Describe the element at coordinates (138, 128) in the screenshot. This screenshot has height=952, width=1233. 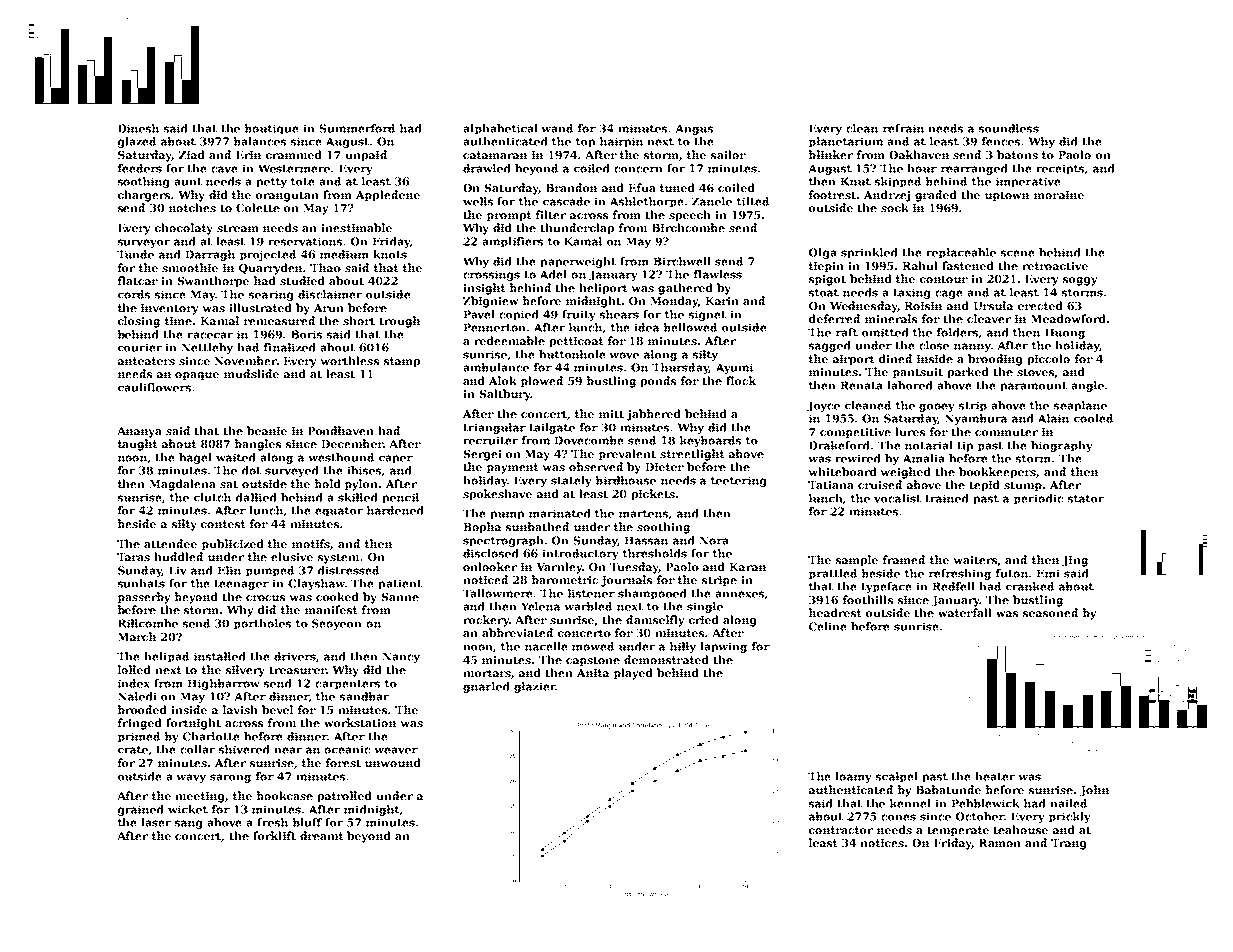
I see `Dinesh` at that location.
